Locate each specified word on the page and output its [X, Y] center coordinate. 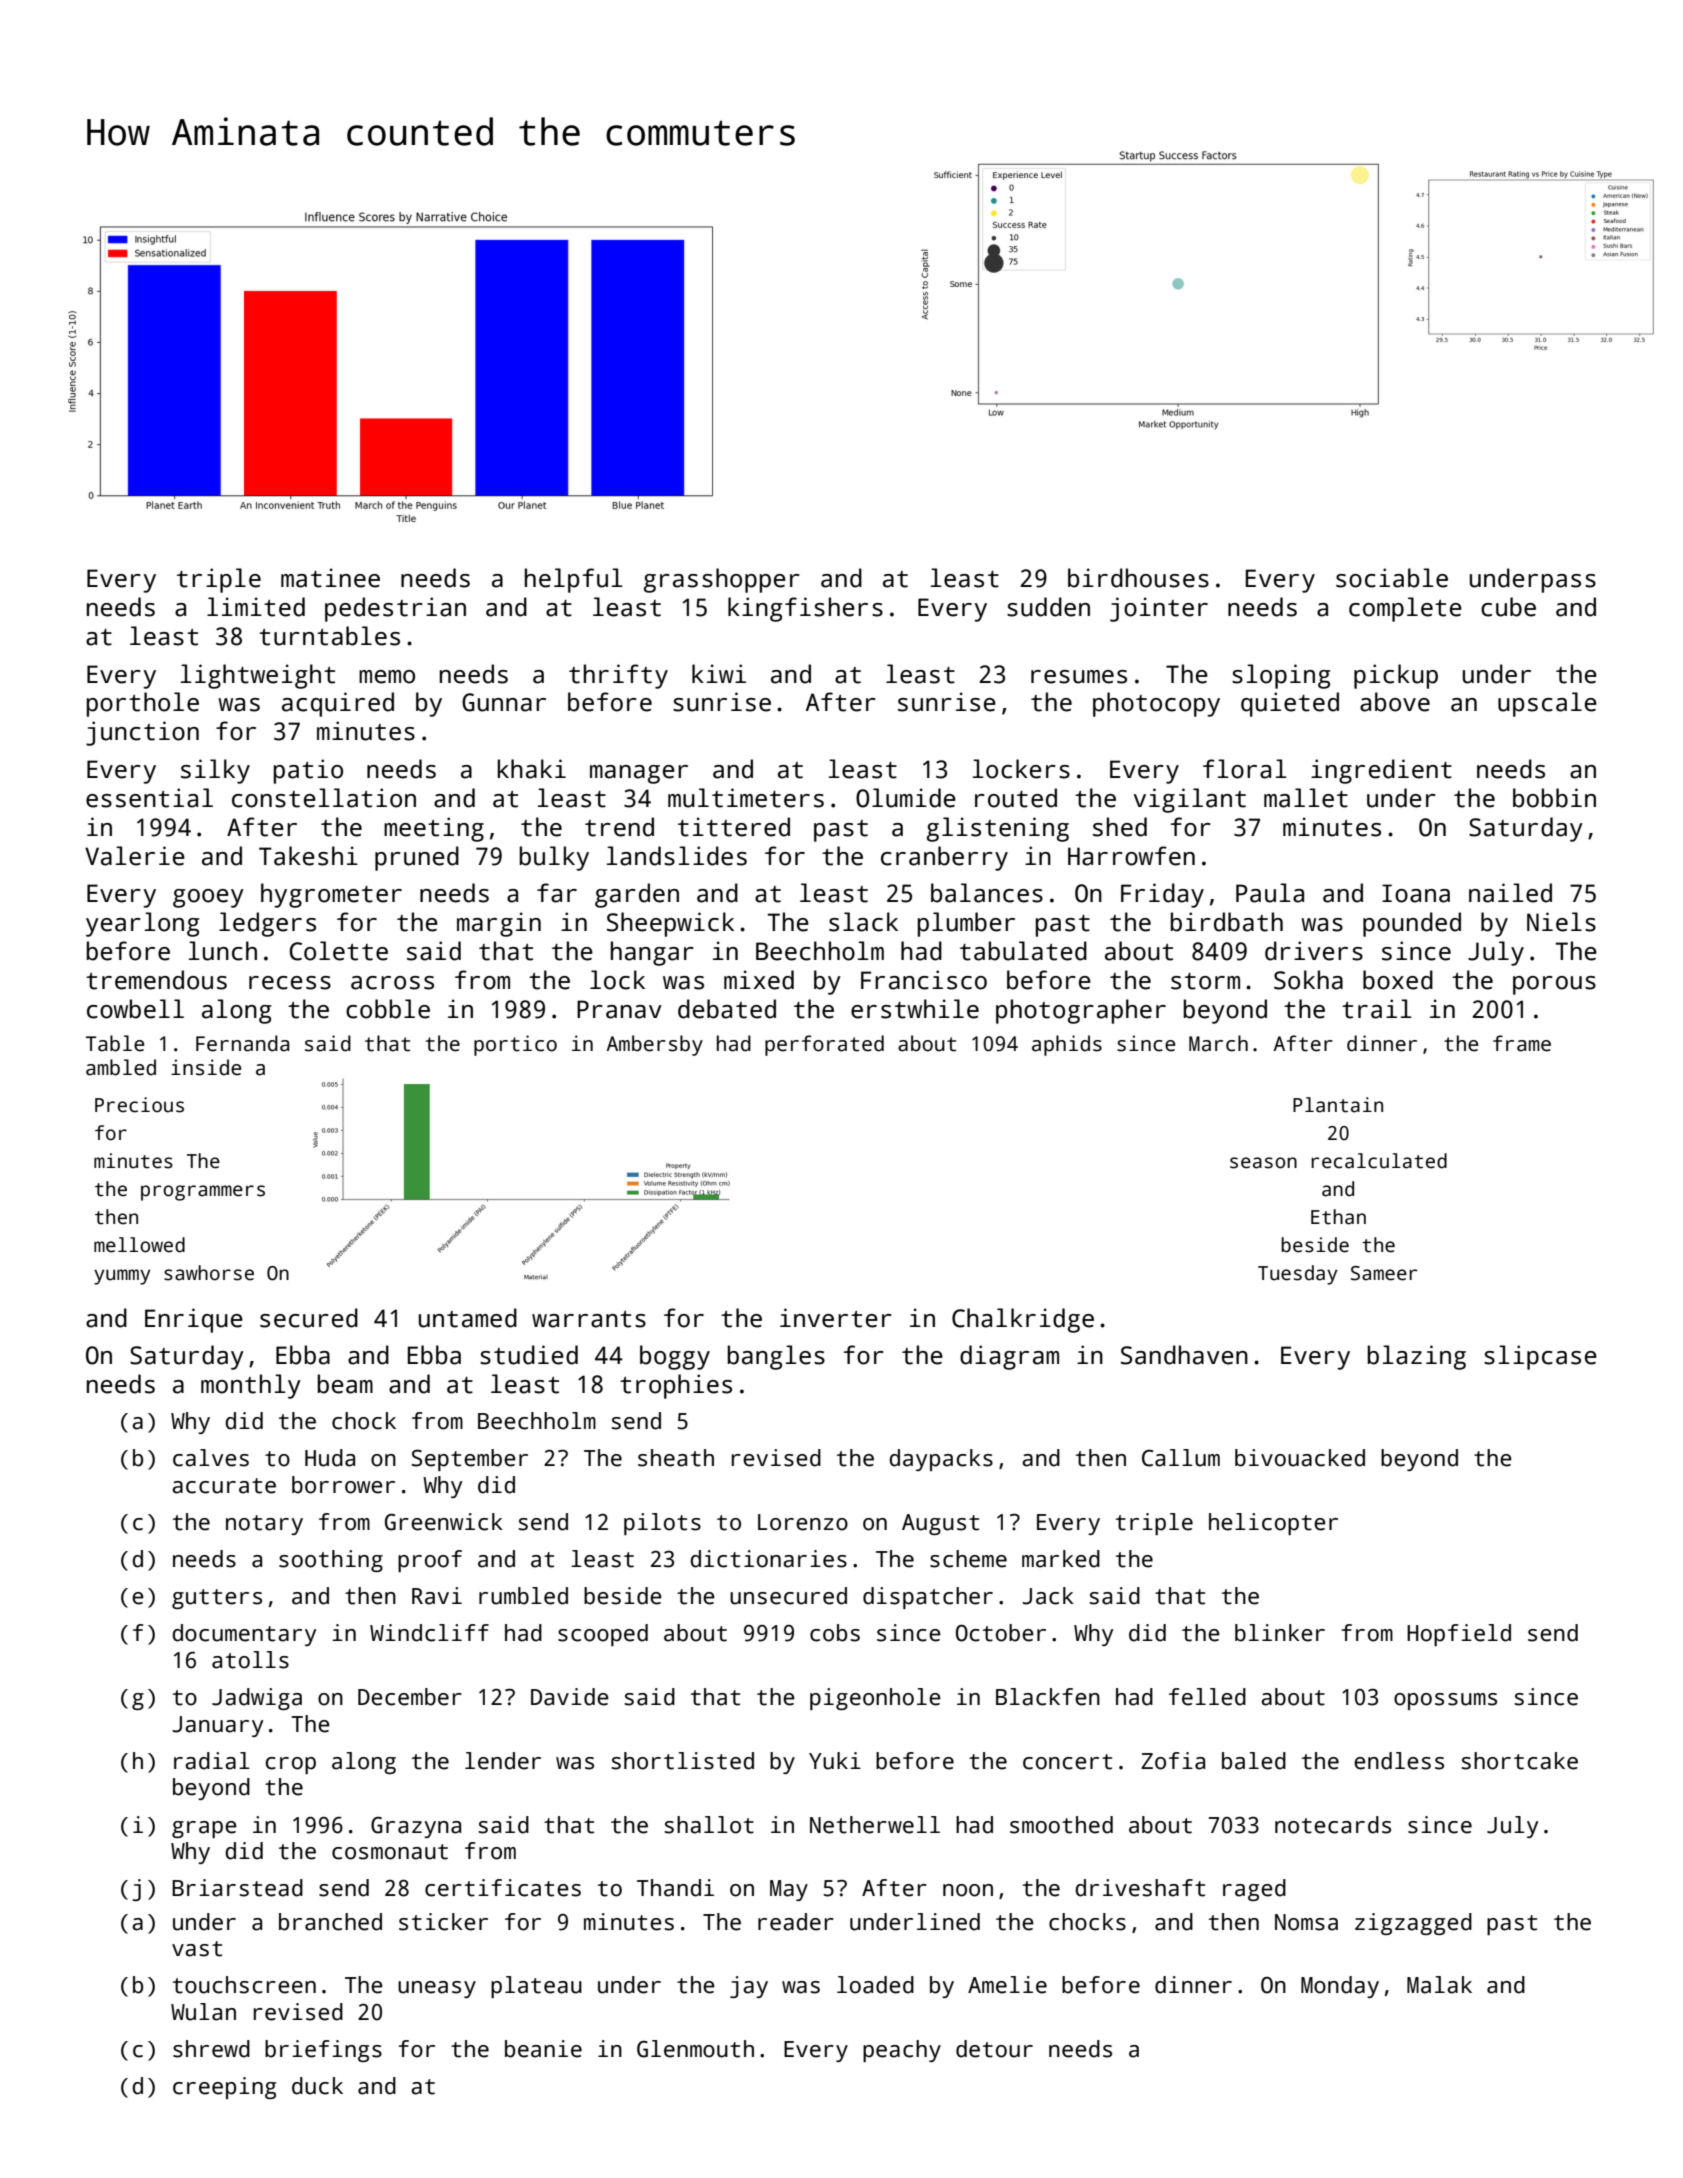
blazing [1417, 1357]
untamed [468, 1318]
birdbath [1227, 922]
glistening [998, 829]
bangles [776, 1357]
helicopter [1273, 1524]
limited [256, 607]
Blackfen [1048, 1697]
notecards [1333, 1825]
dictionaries [768, 1559]
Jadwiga [257, 1699]
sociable [1392, 578]
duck [317, 2086]
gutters [217, 1599]
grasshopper [722, 580]
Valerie [135, 856]
